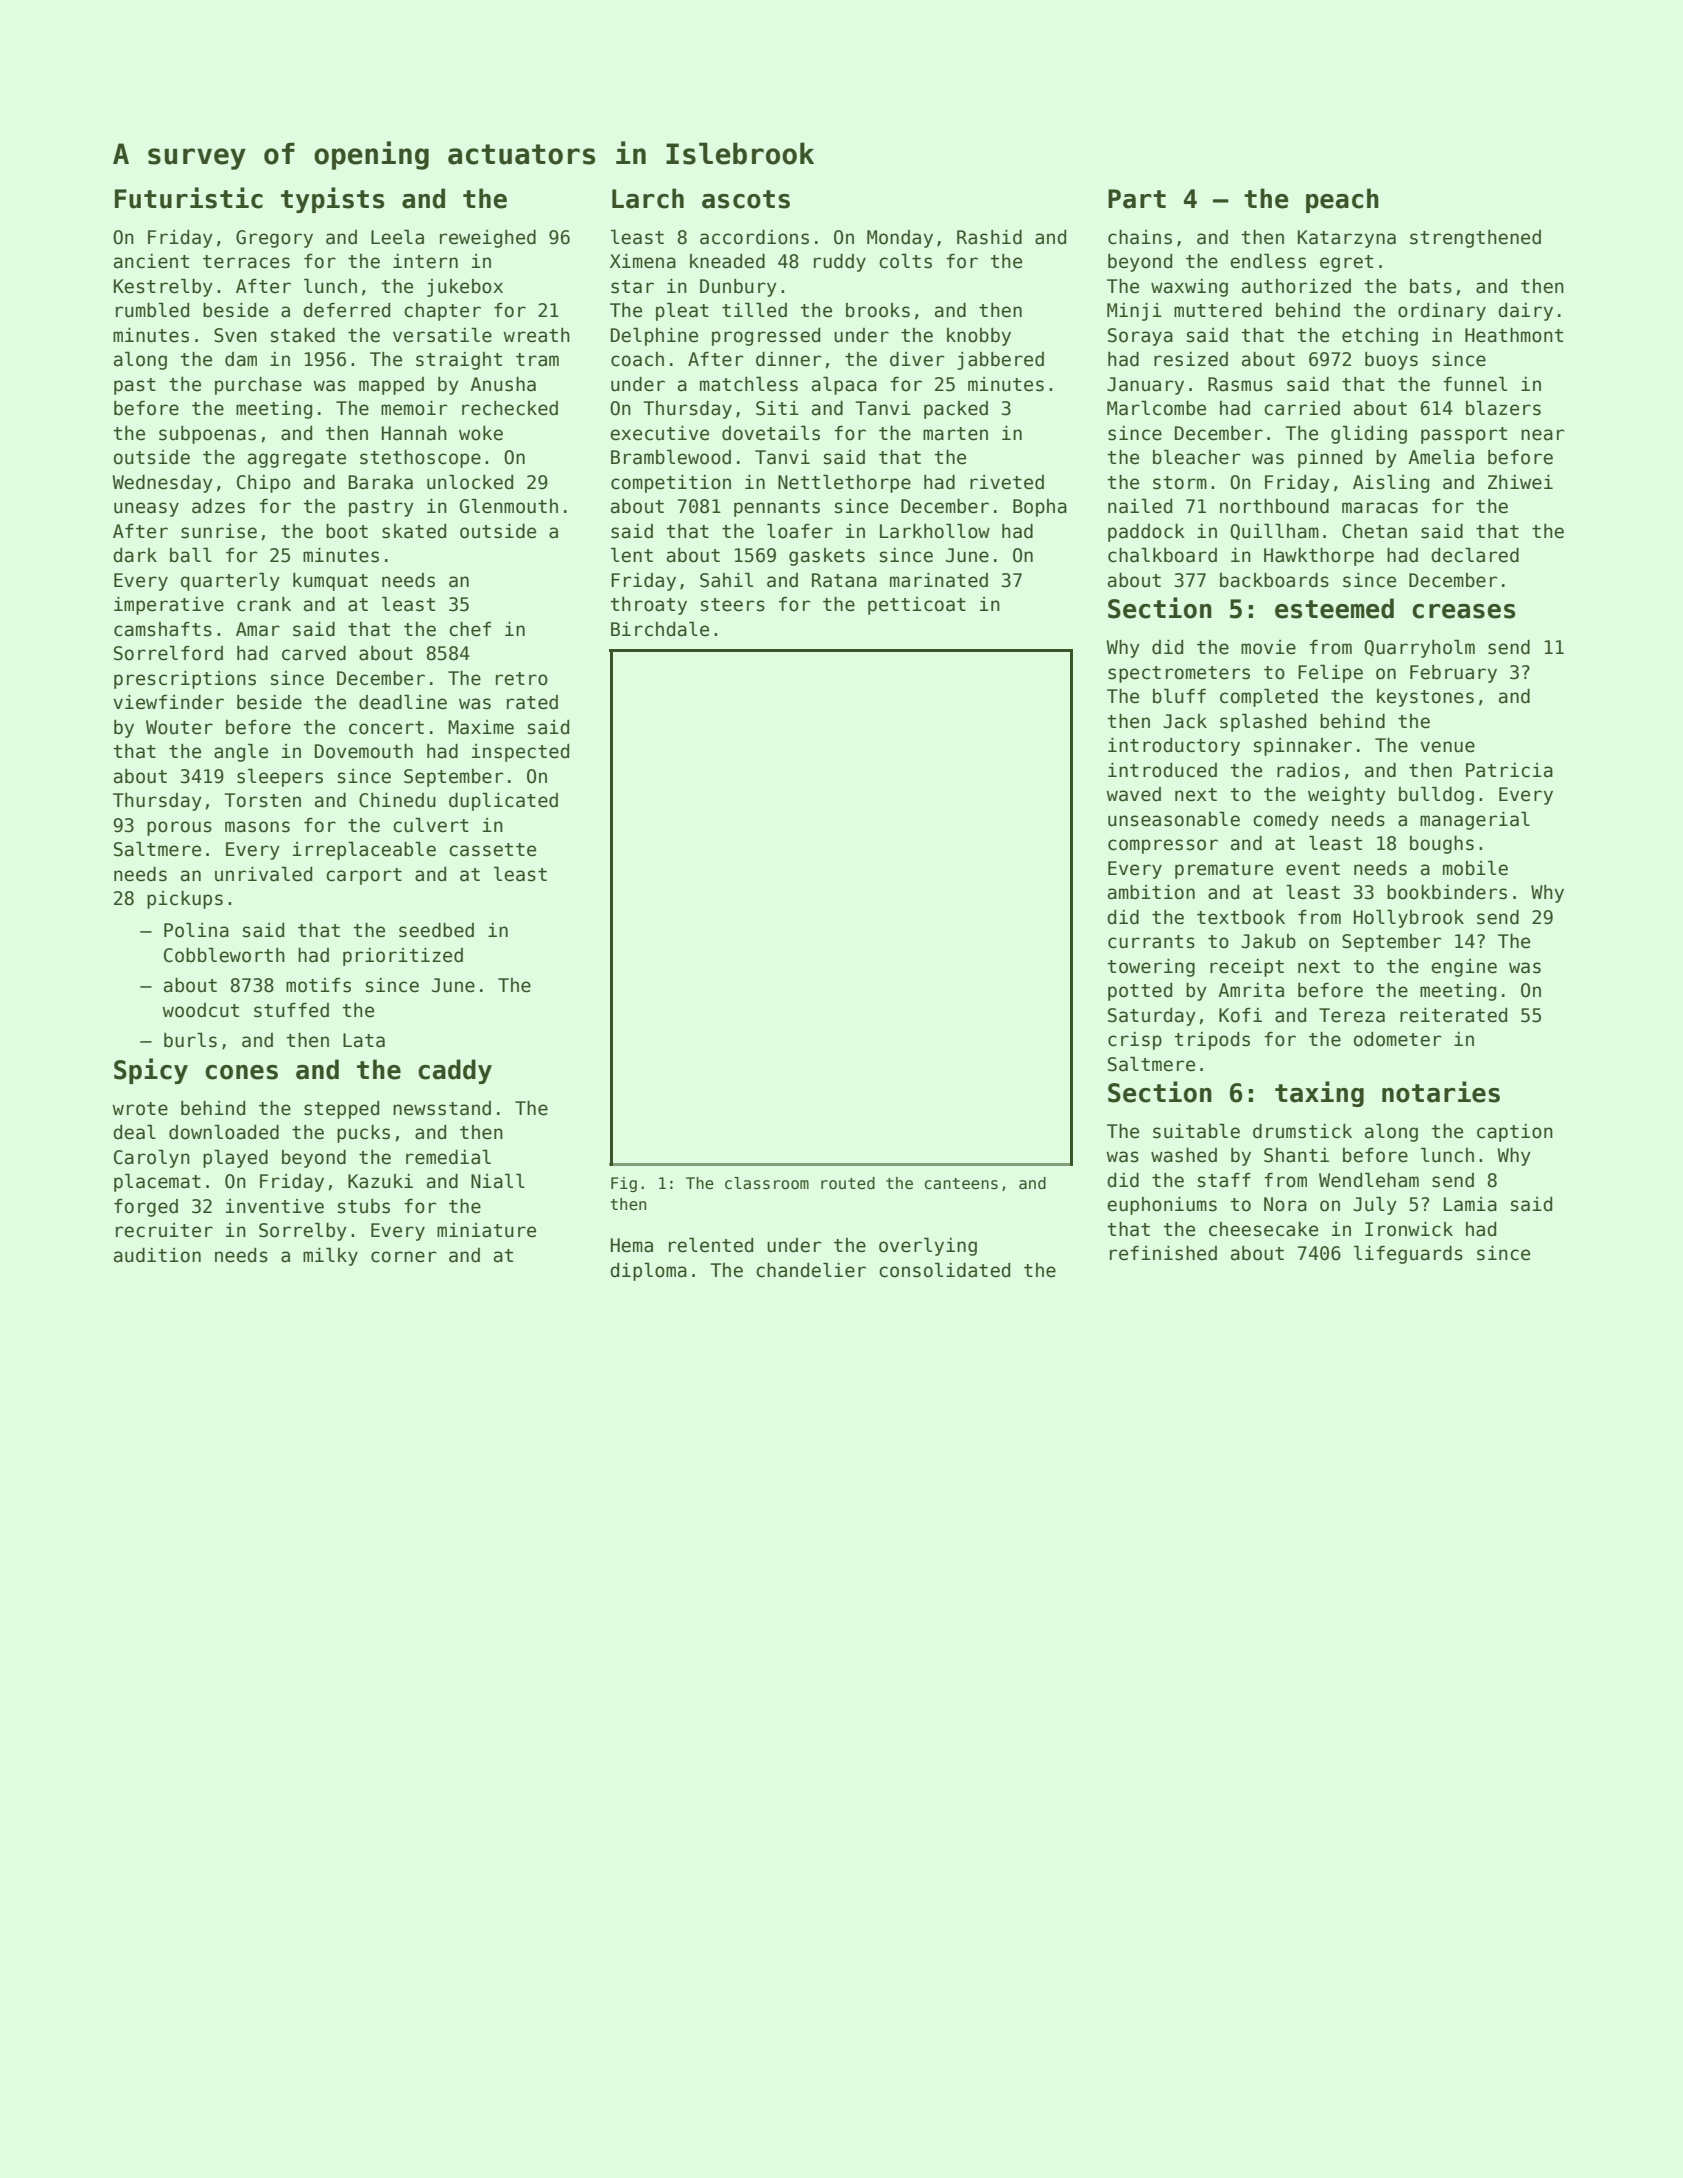  What do you see at coordinates (989, 237) in the screenshot?
I see `Rashid` at bounding box center [989, 237].
